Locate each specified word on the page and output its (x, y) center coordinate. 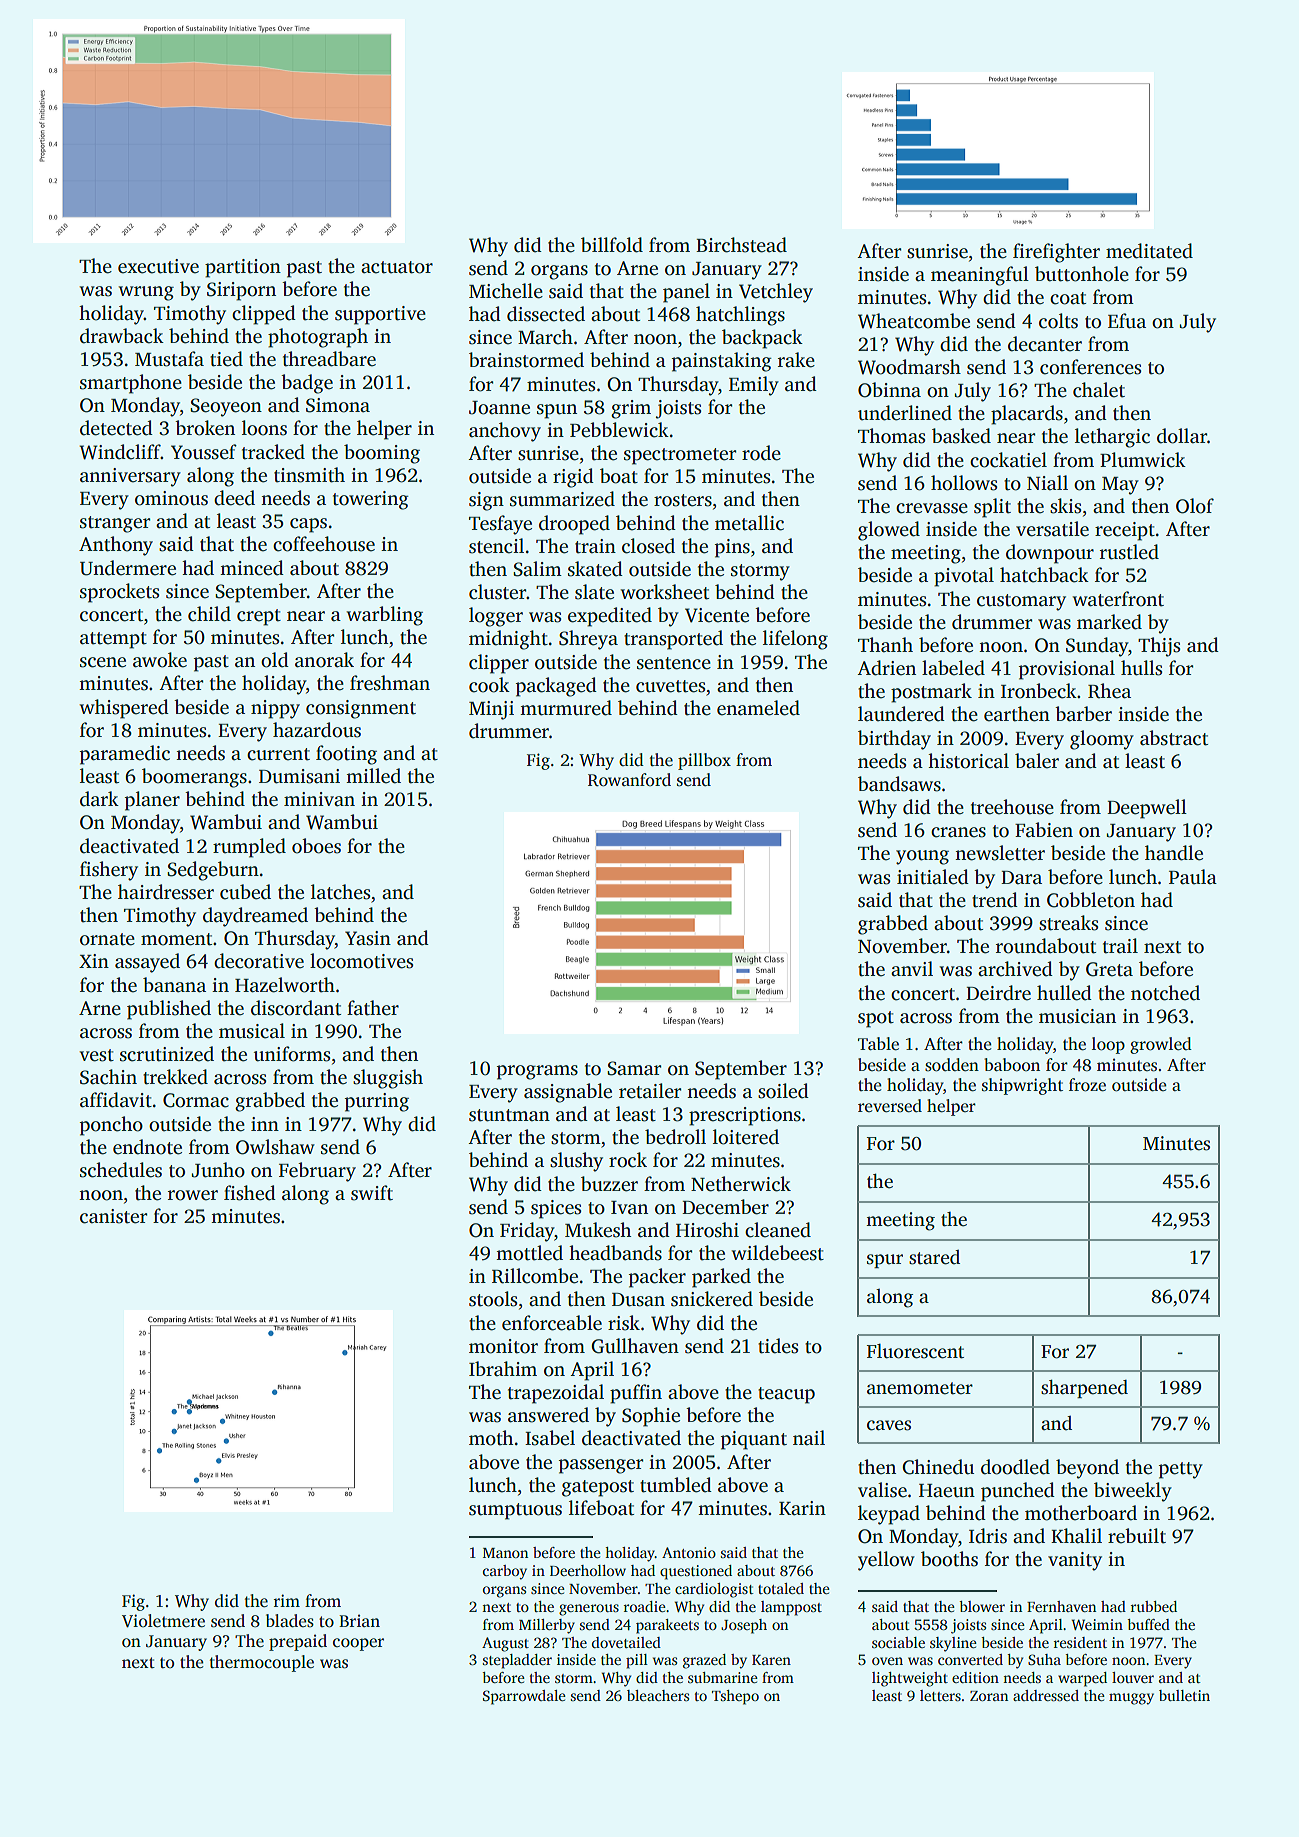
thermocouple (261, 1663)
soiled (783, 1091)
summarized (562, 499)
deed (234, 498)
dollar (1182, 436)
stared (934, 1257)
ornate (107, 939)
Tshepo (735, 1697)
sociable (898, 1642)
